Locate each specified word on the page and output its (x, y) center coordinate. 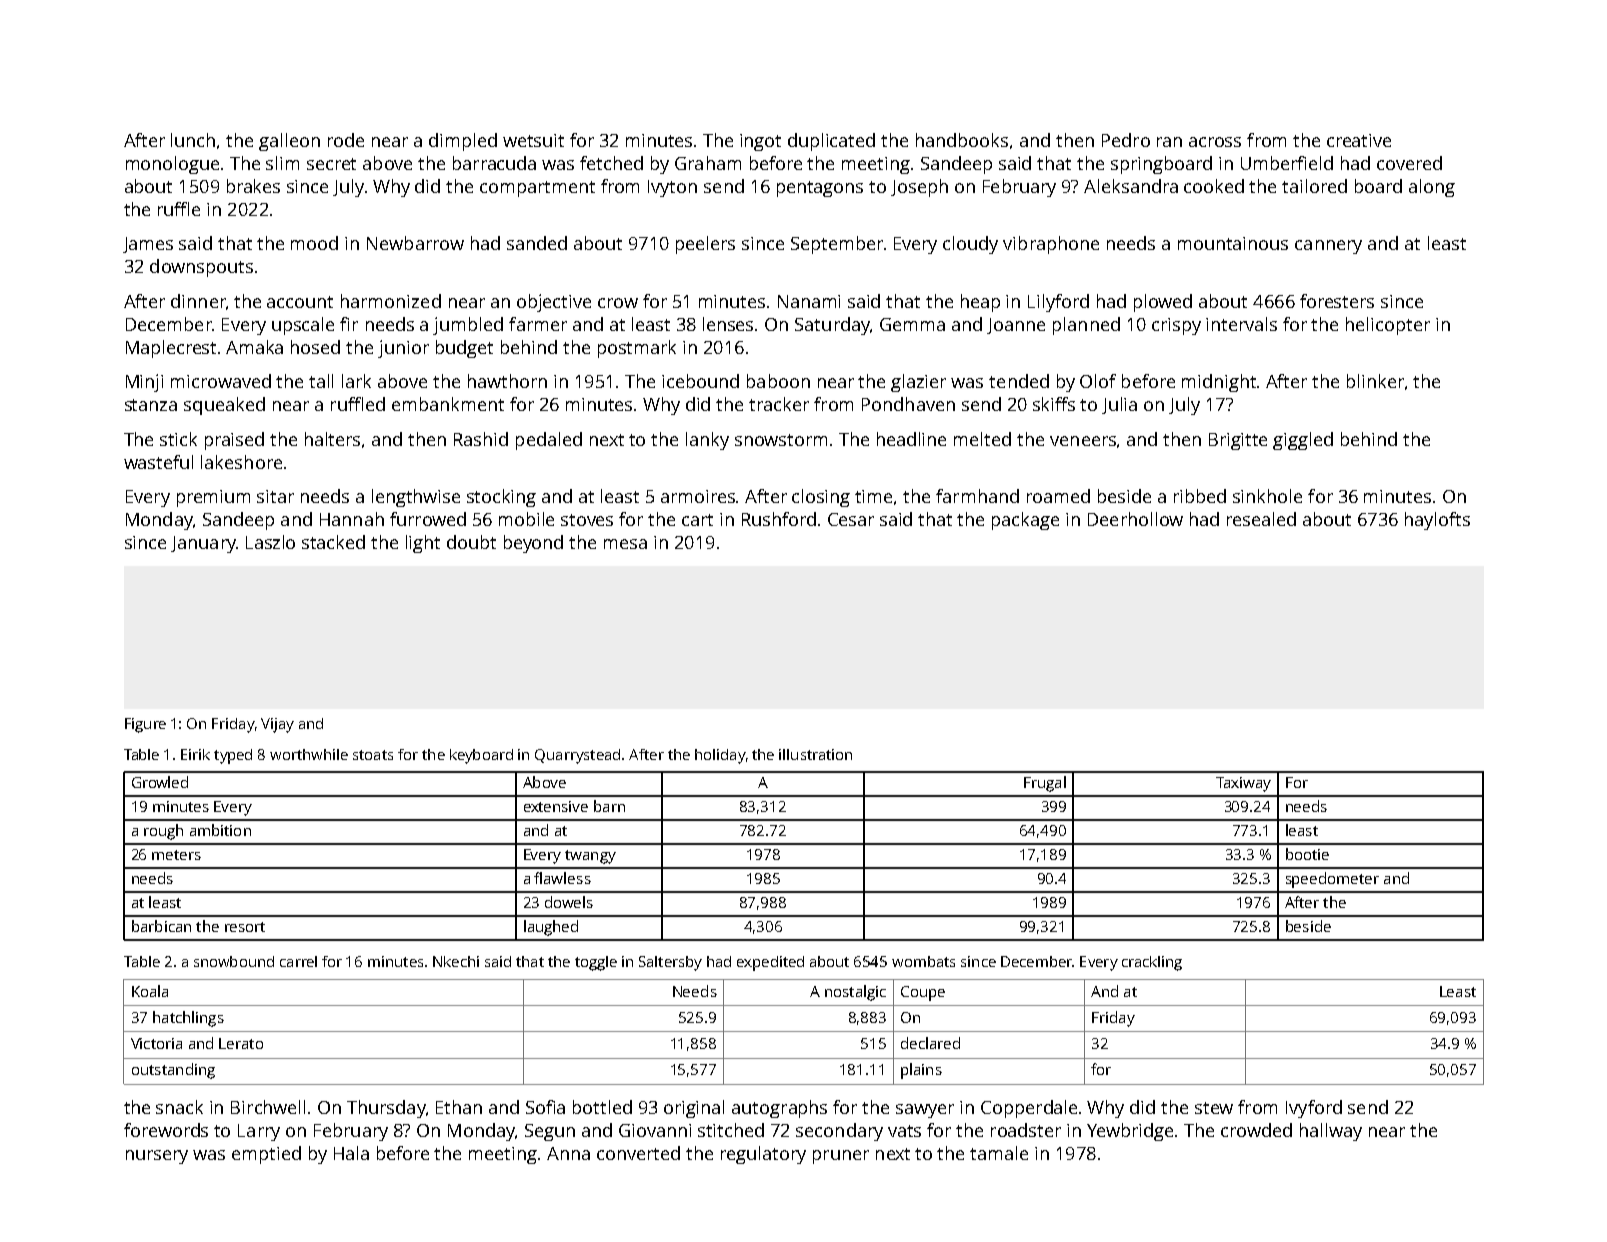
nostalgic (855, 993)
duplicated (831, 142)
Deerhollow (1135, 519)
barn (609, 806)
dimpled (463, 142)
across (1215, 142)
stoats (373, 755)
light (423, 544)
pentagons (820, 189)
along (1432, 188)
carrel (298, 961)
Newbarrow (415, 243)
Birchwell (268, 1107)
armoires (699, 496)
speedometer (1332, 880)
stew (1214, 1108)
